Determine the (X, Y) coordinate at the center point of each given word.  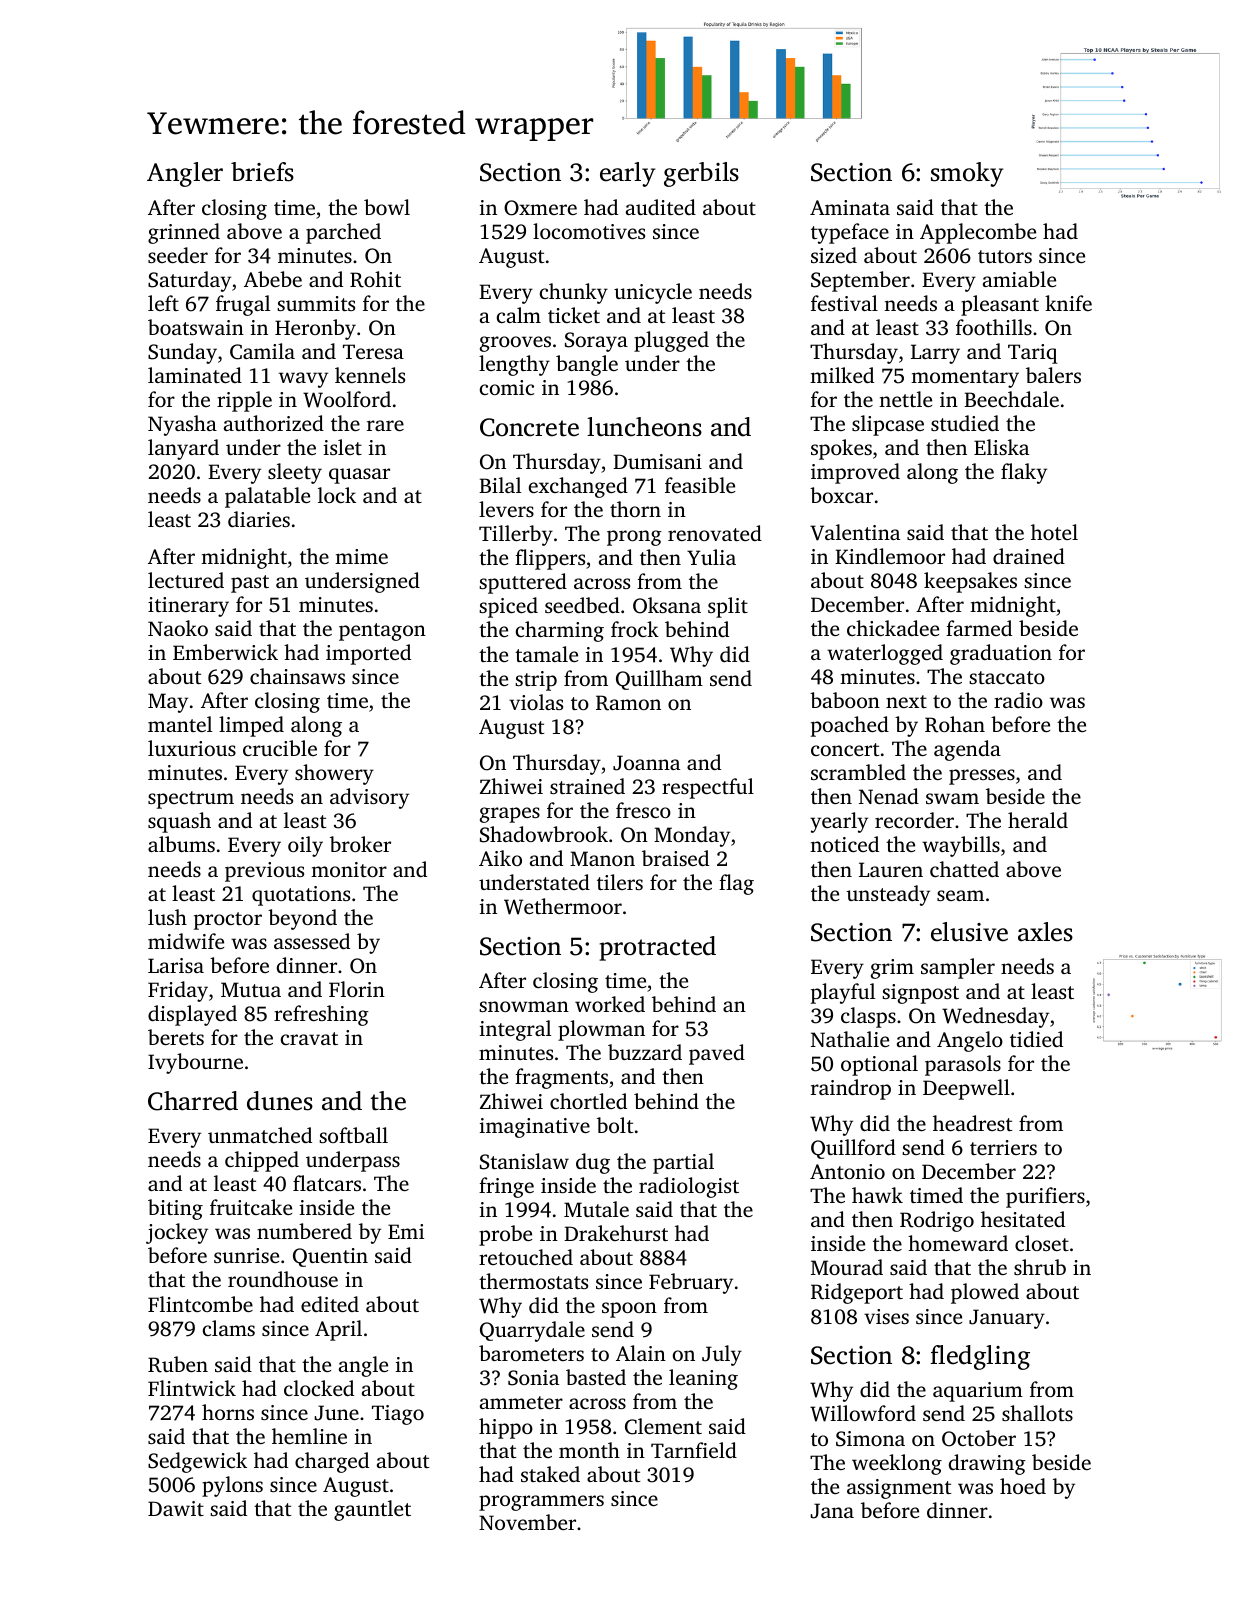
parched (343, 233)
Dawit (176, 1508)
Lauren (891, 869)
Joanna (646, 763)
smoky (967, 174)
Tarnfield (694, 1450)
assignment (899, 1489)
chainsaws (297, 676)
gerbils (701, 174)
